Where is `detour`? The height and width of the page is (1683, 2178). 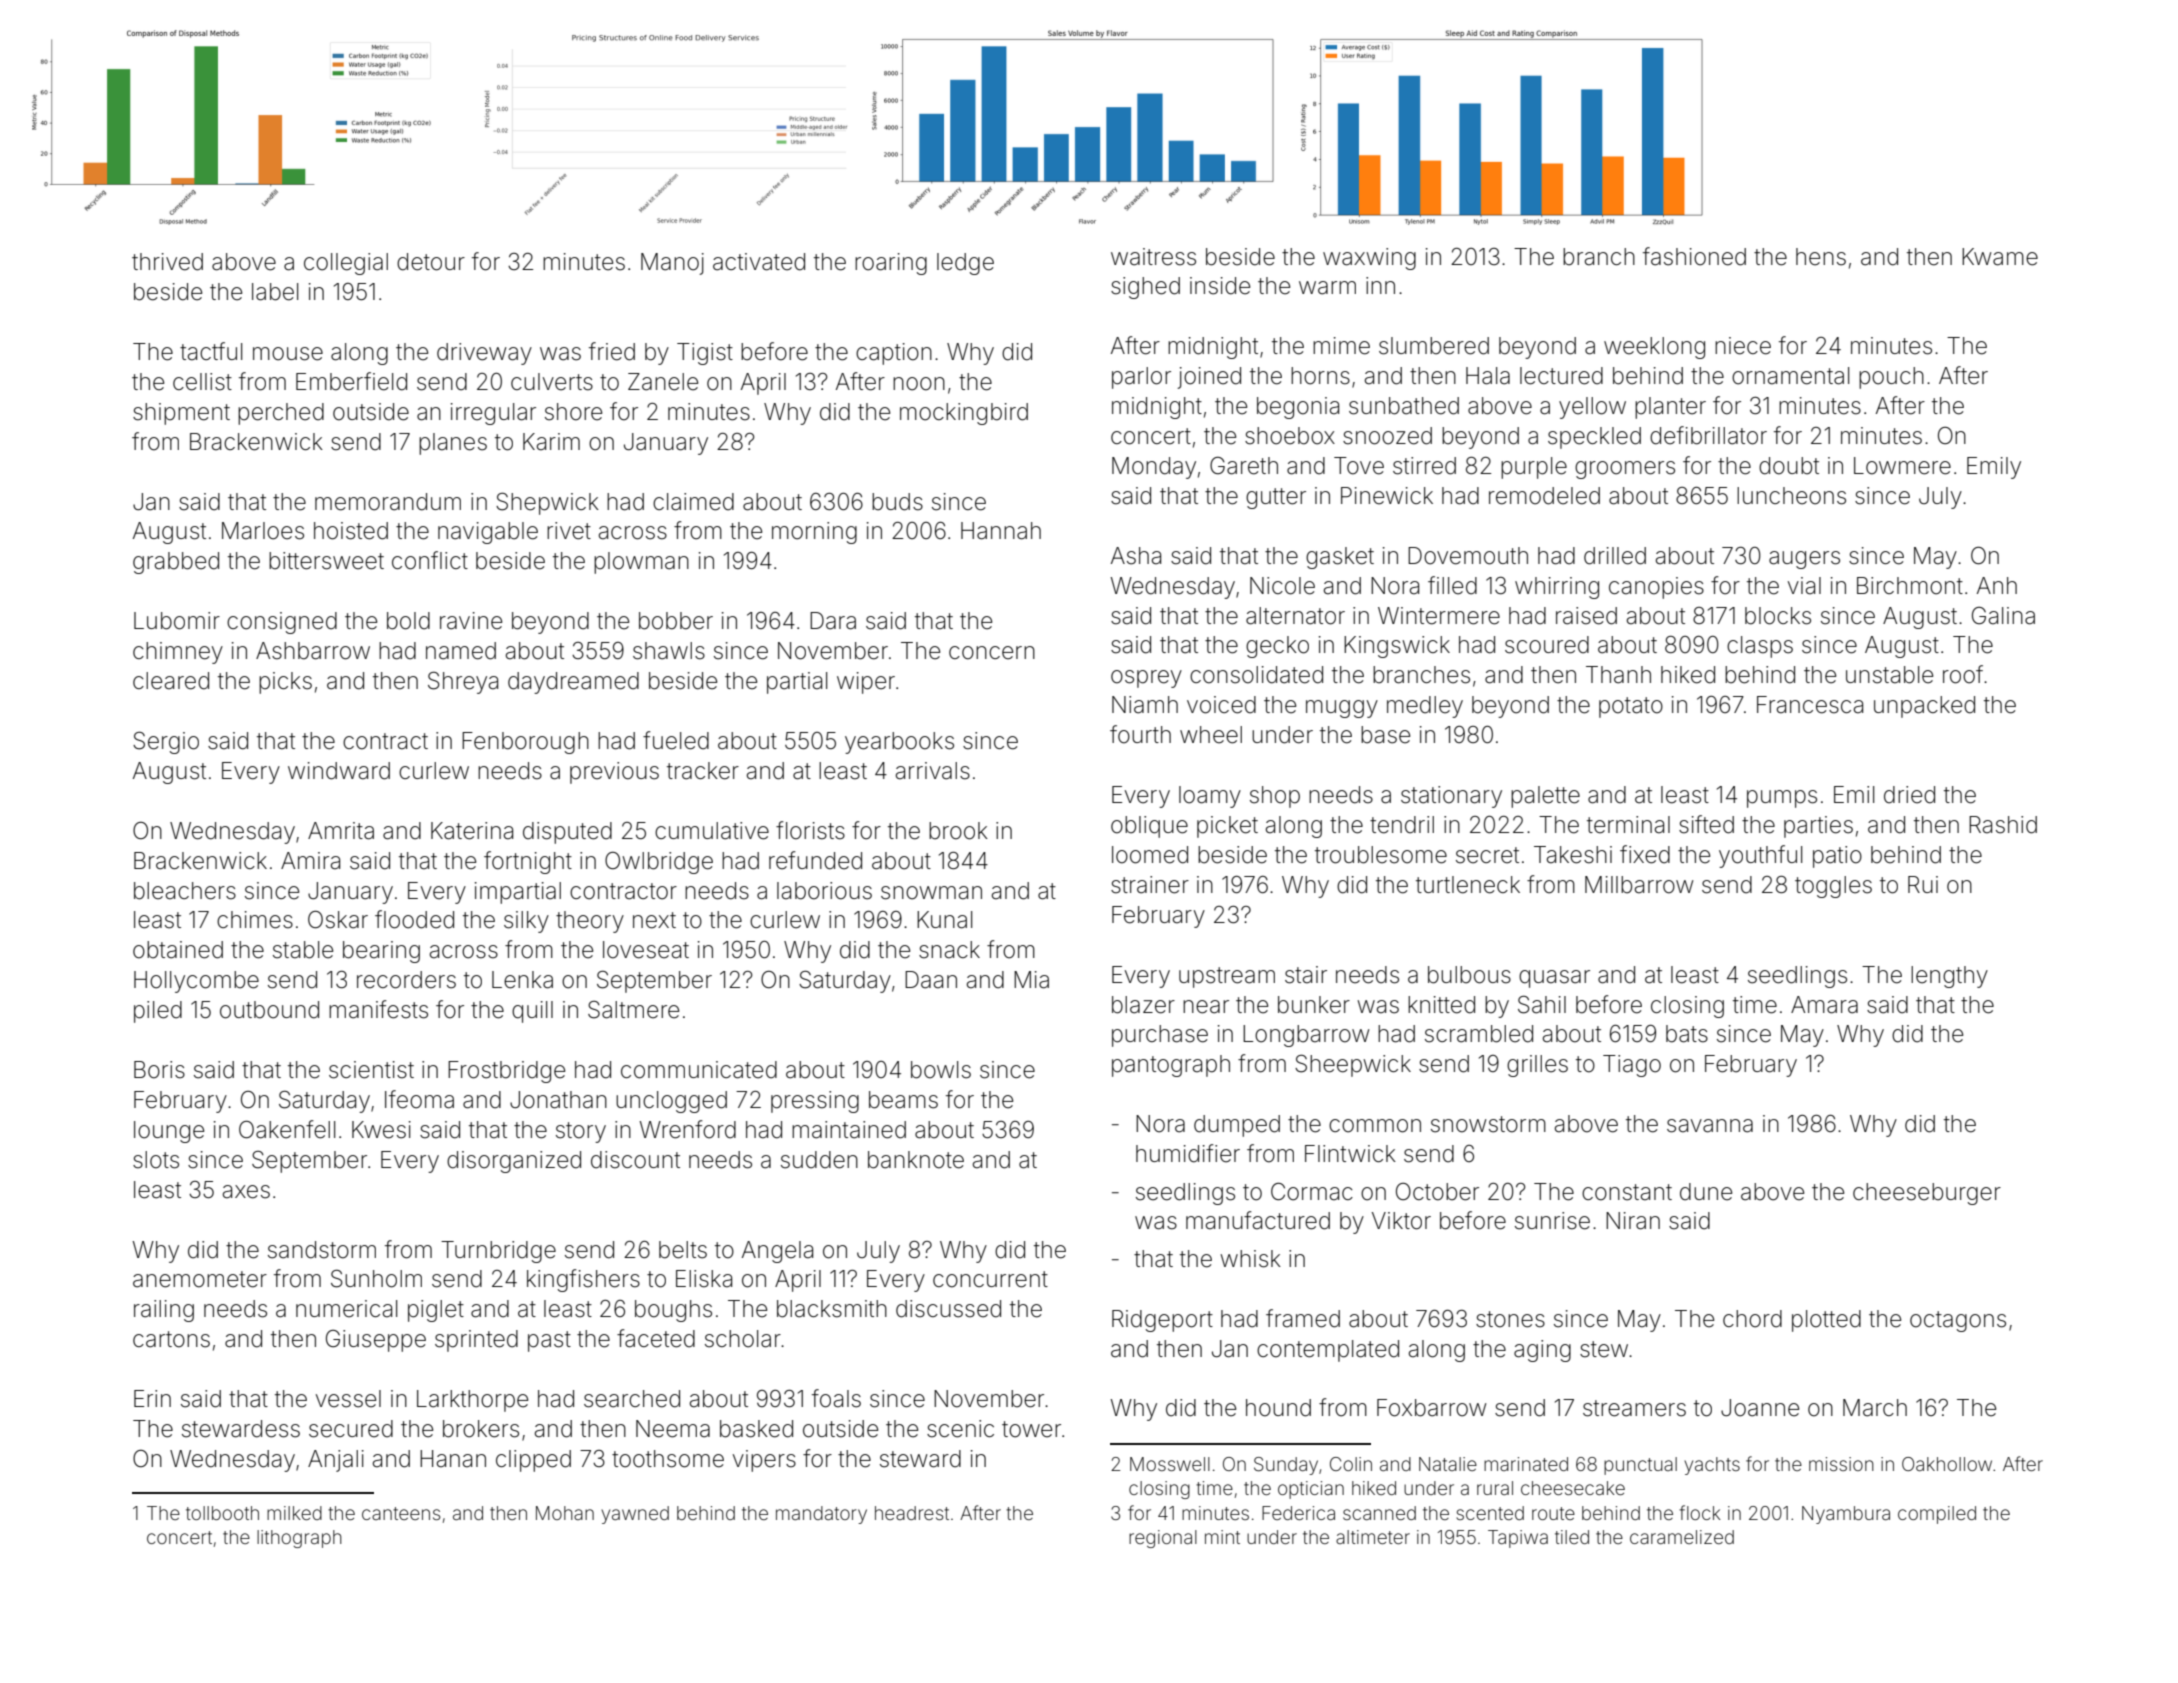 detour is located at coordinates (431, 262).
